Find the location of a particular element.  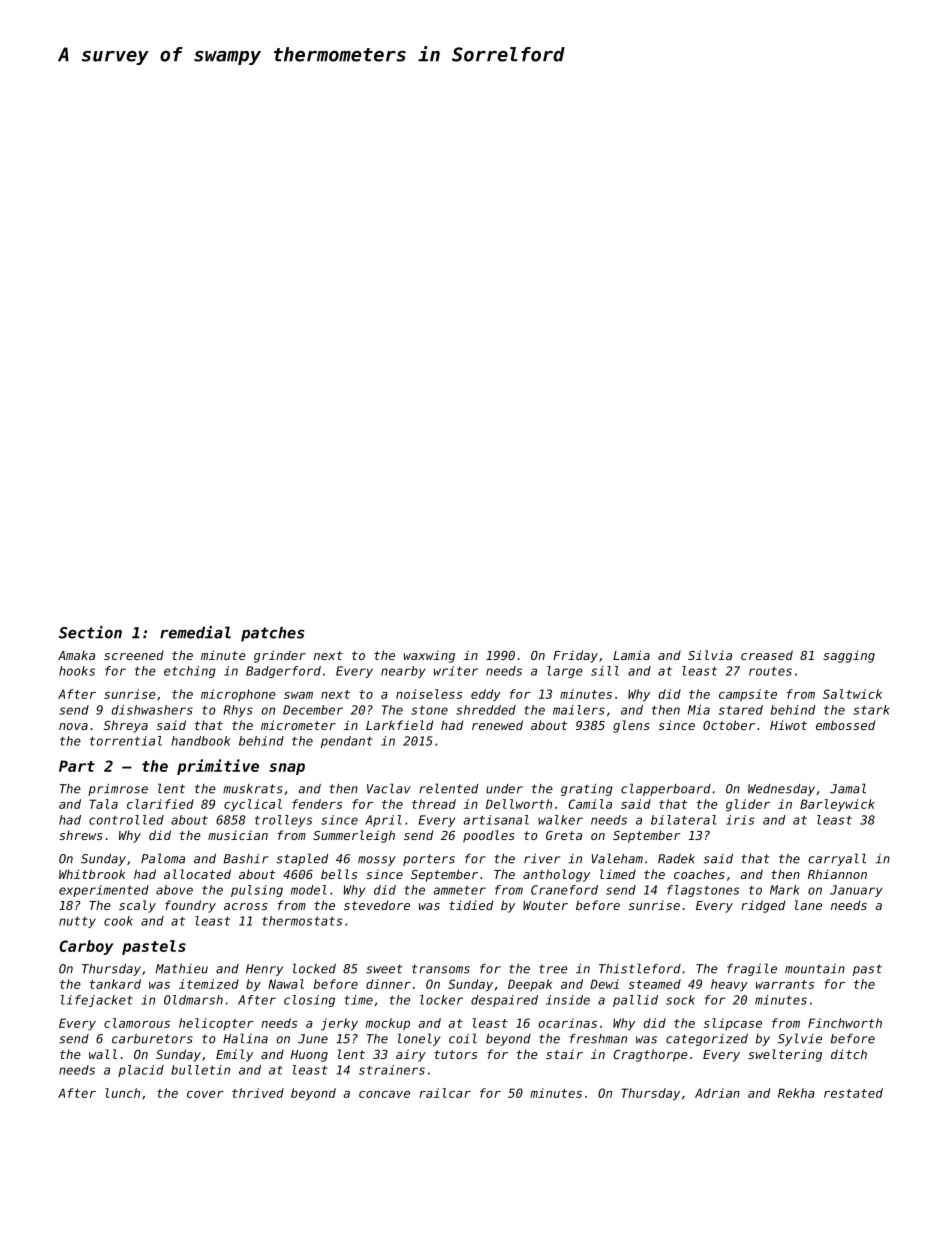

coil is located at coordinates (463, 1038).
